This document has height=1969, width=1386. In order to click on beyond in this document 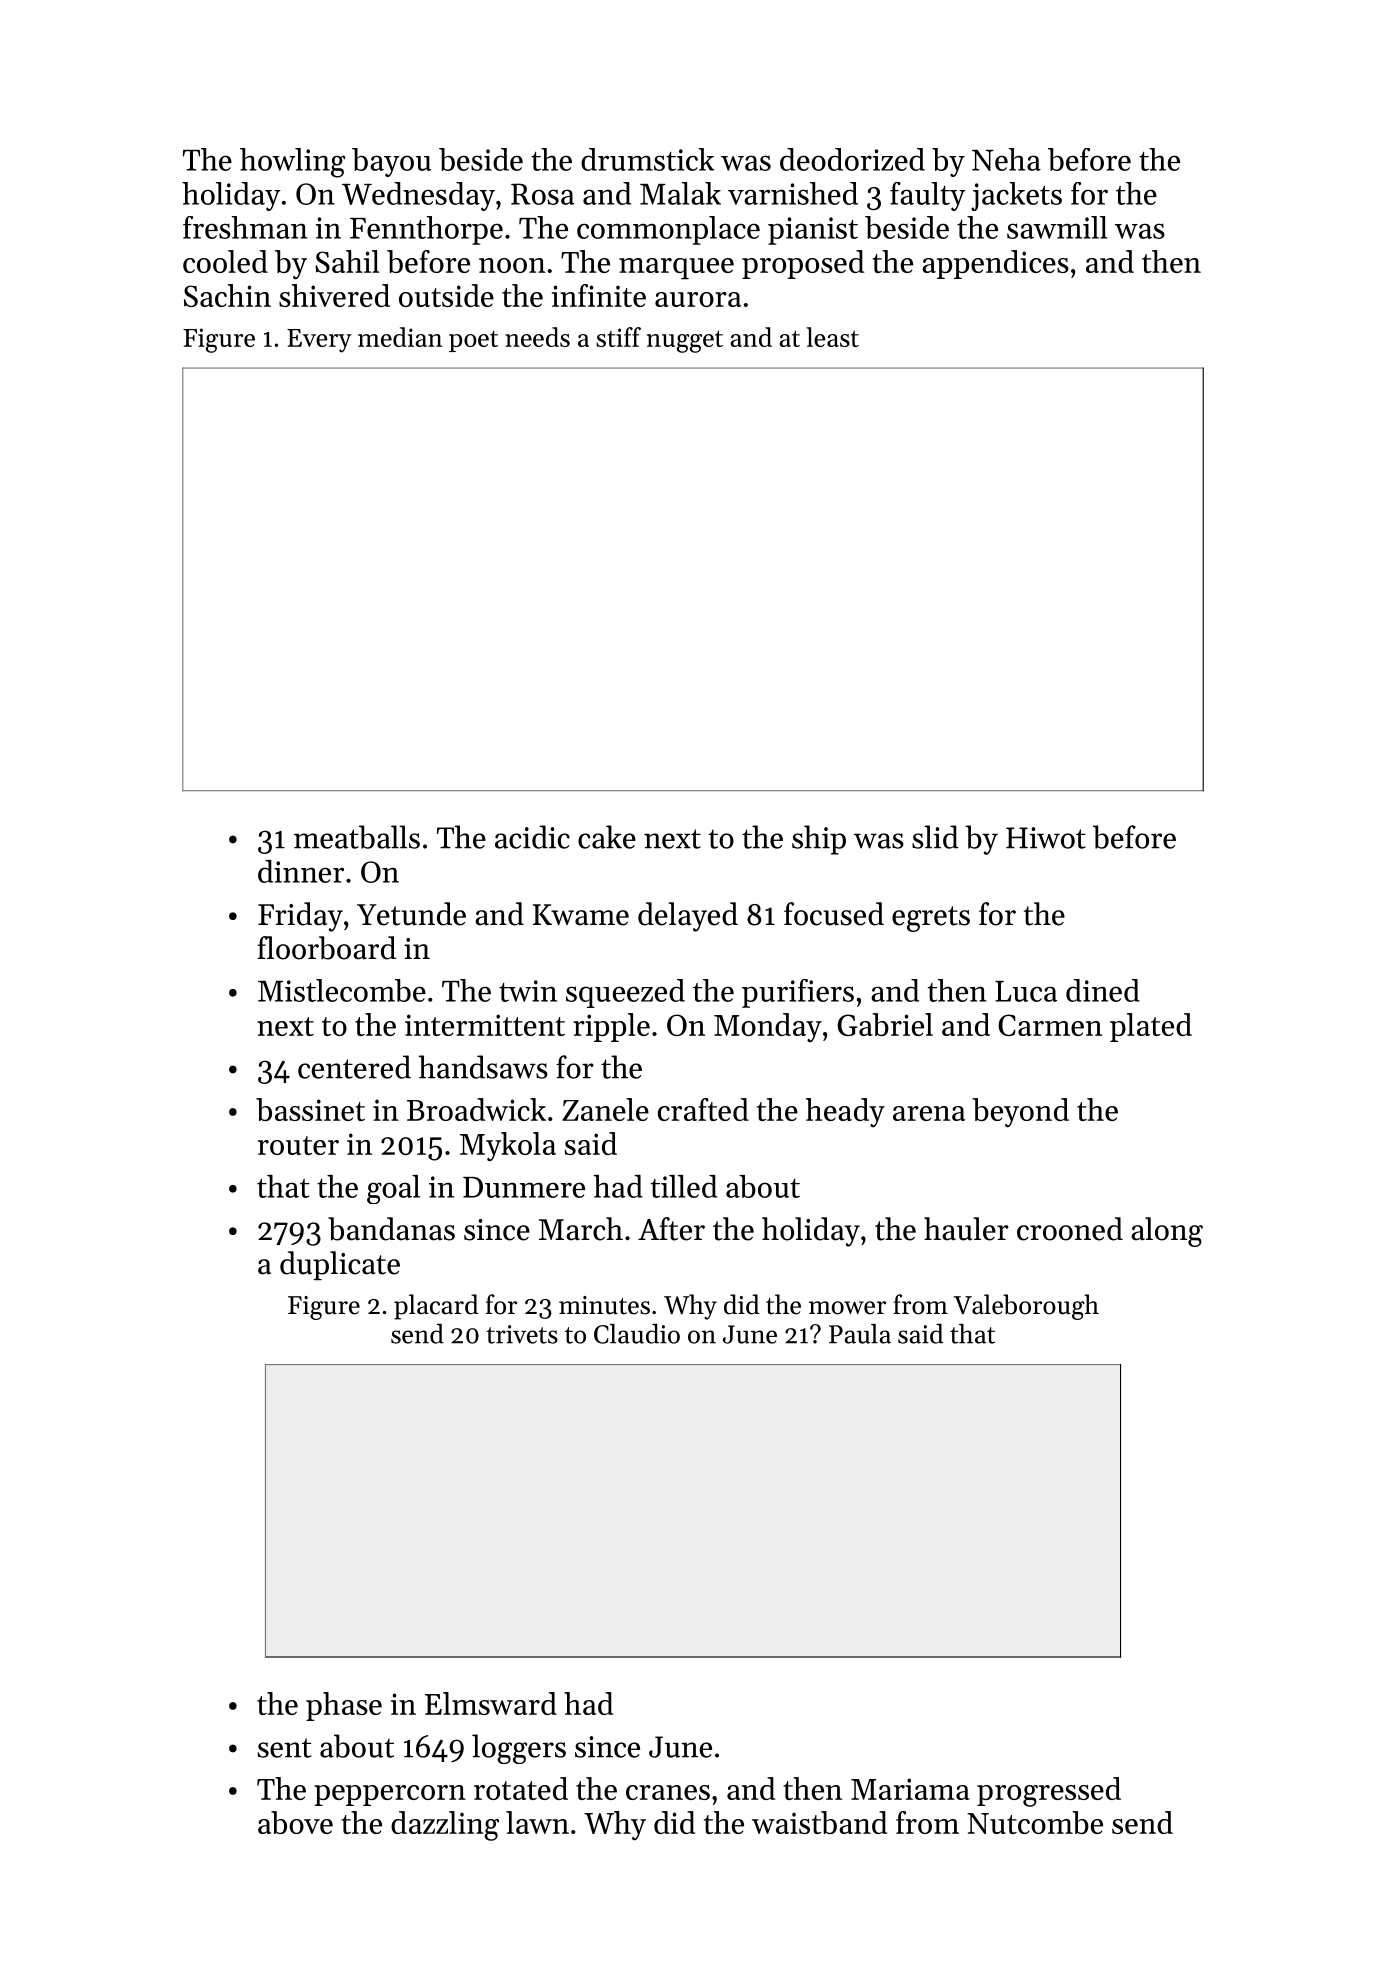, I will do `click(1020, 1113)`.
